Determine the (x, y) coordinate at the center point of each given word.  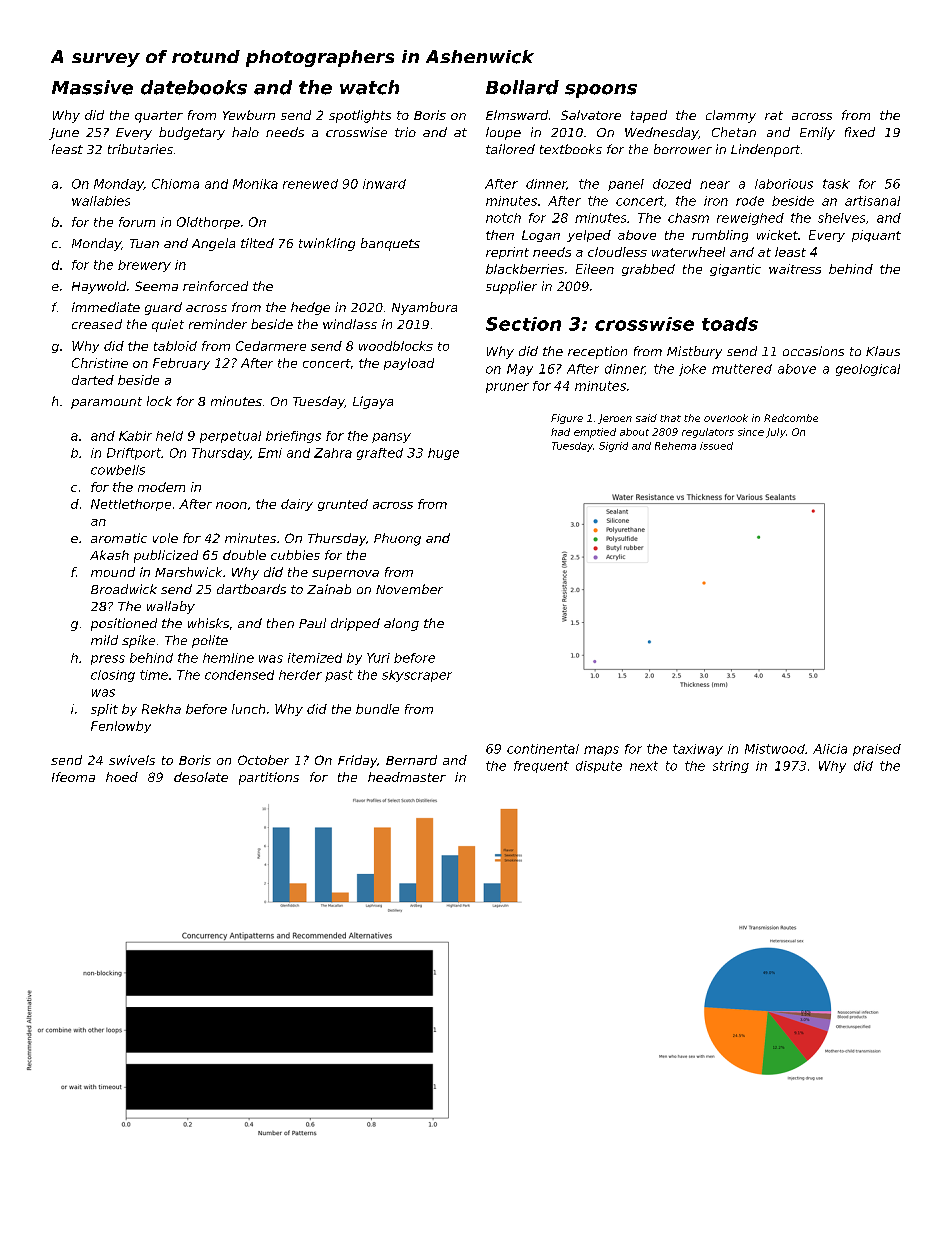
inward (384, 184)
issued (716, 446)
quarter (159, 117)
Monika (255, 184)
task (836, 184)
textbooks (571, 149)
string (731, 767)
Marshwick (188, 572)
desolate (201, 777)
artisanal (872, 201)
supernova (345, 575)
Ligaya (373, 402)
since (751, 432)
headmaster (407, 777)
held (169, 436)
